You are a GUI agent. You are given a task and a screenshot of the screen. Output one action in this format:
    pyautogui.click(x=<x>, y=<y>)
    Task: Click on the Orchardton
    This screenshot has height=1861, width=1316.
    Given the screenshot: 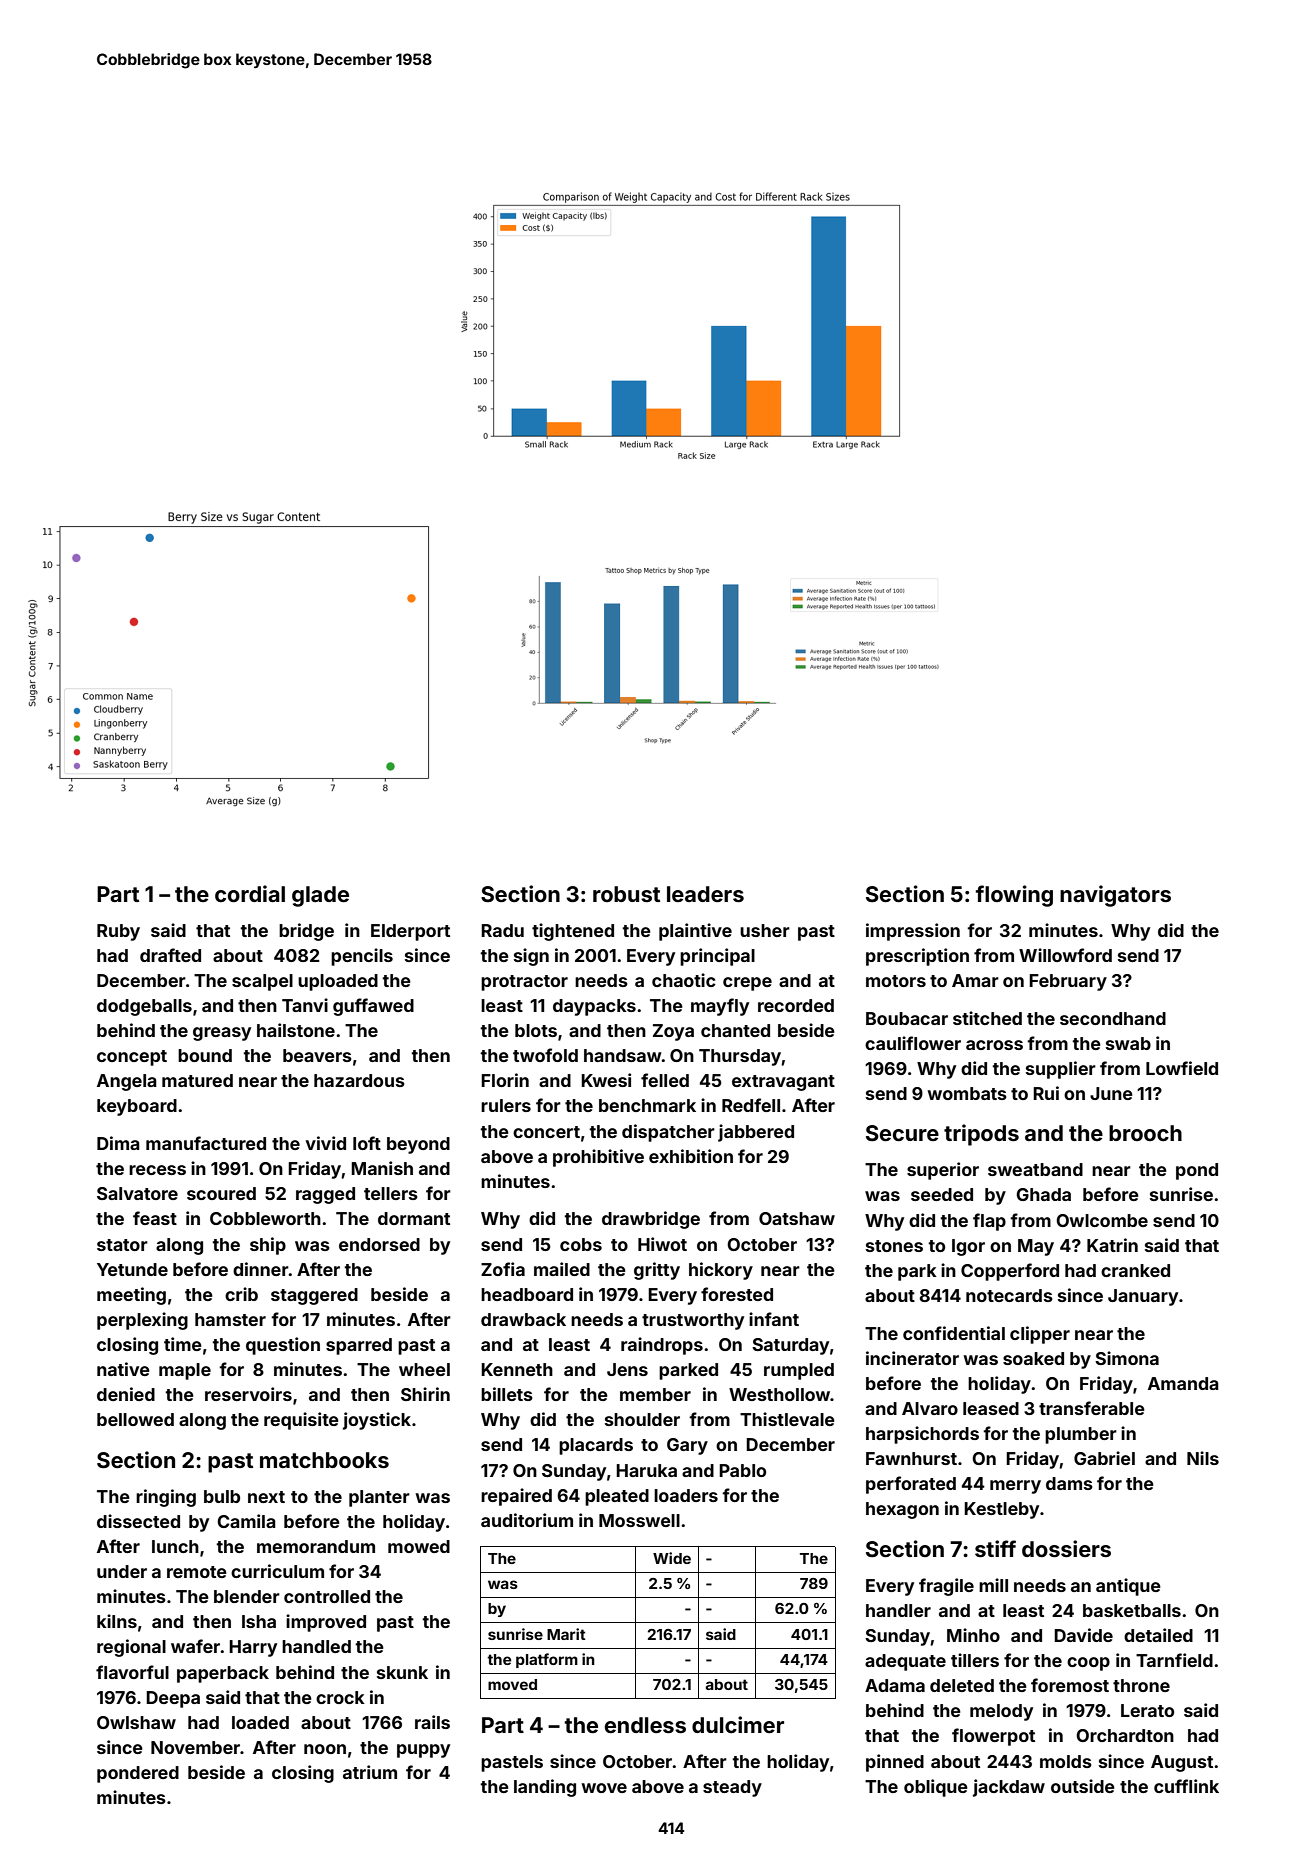 What is the action you would take?
    pyautogui.click(x=1125, y=1735)
